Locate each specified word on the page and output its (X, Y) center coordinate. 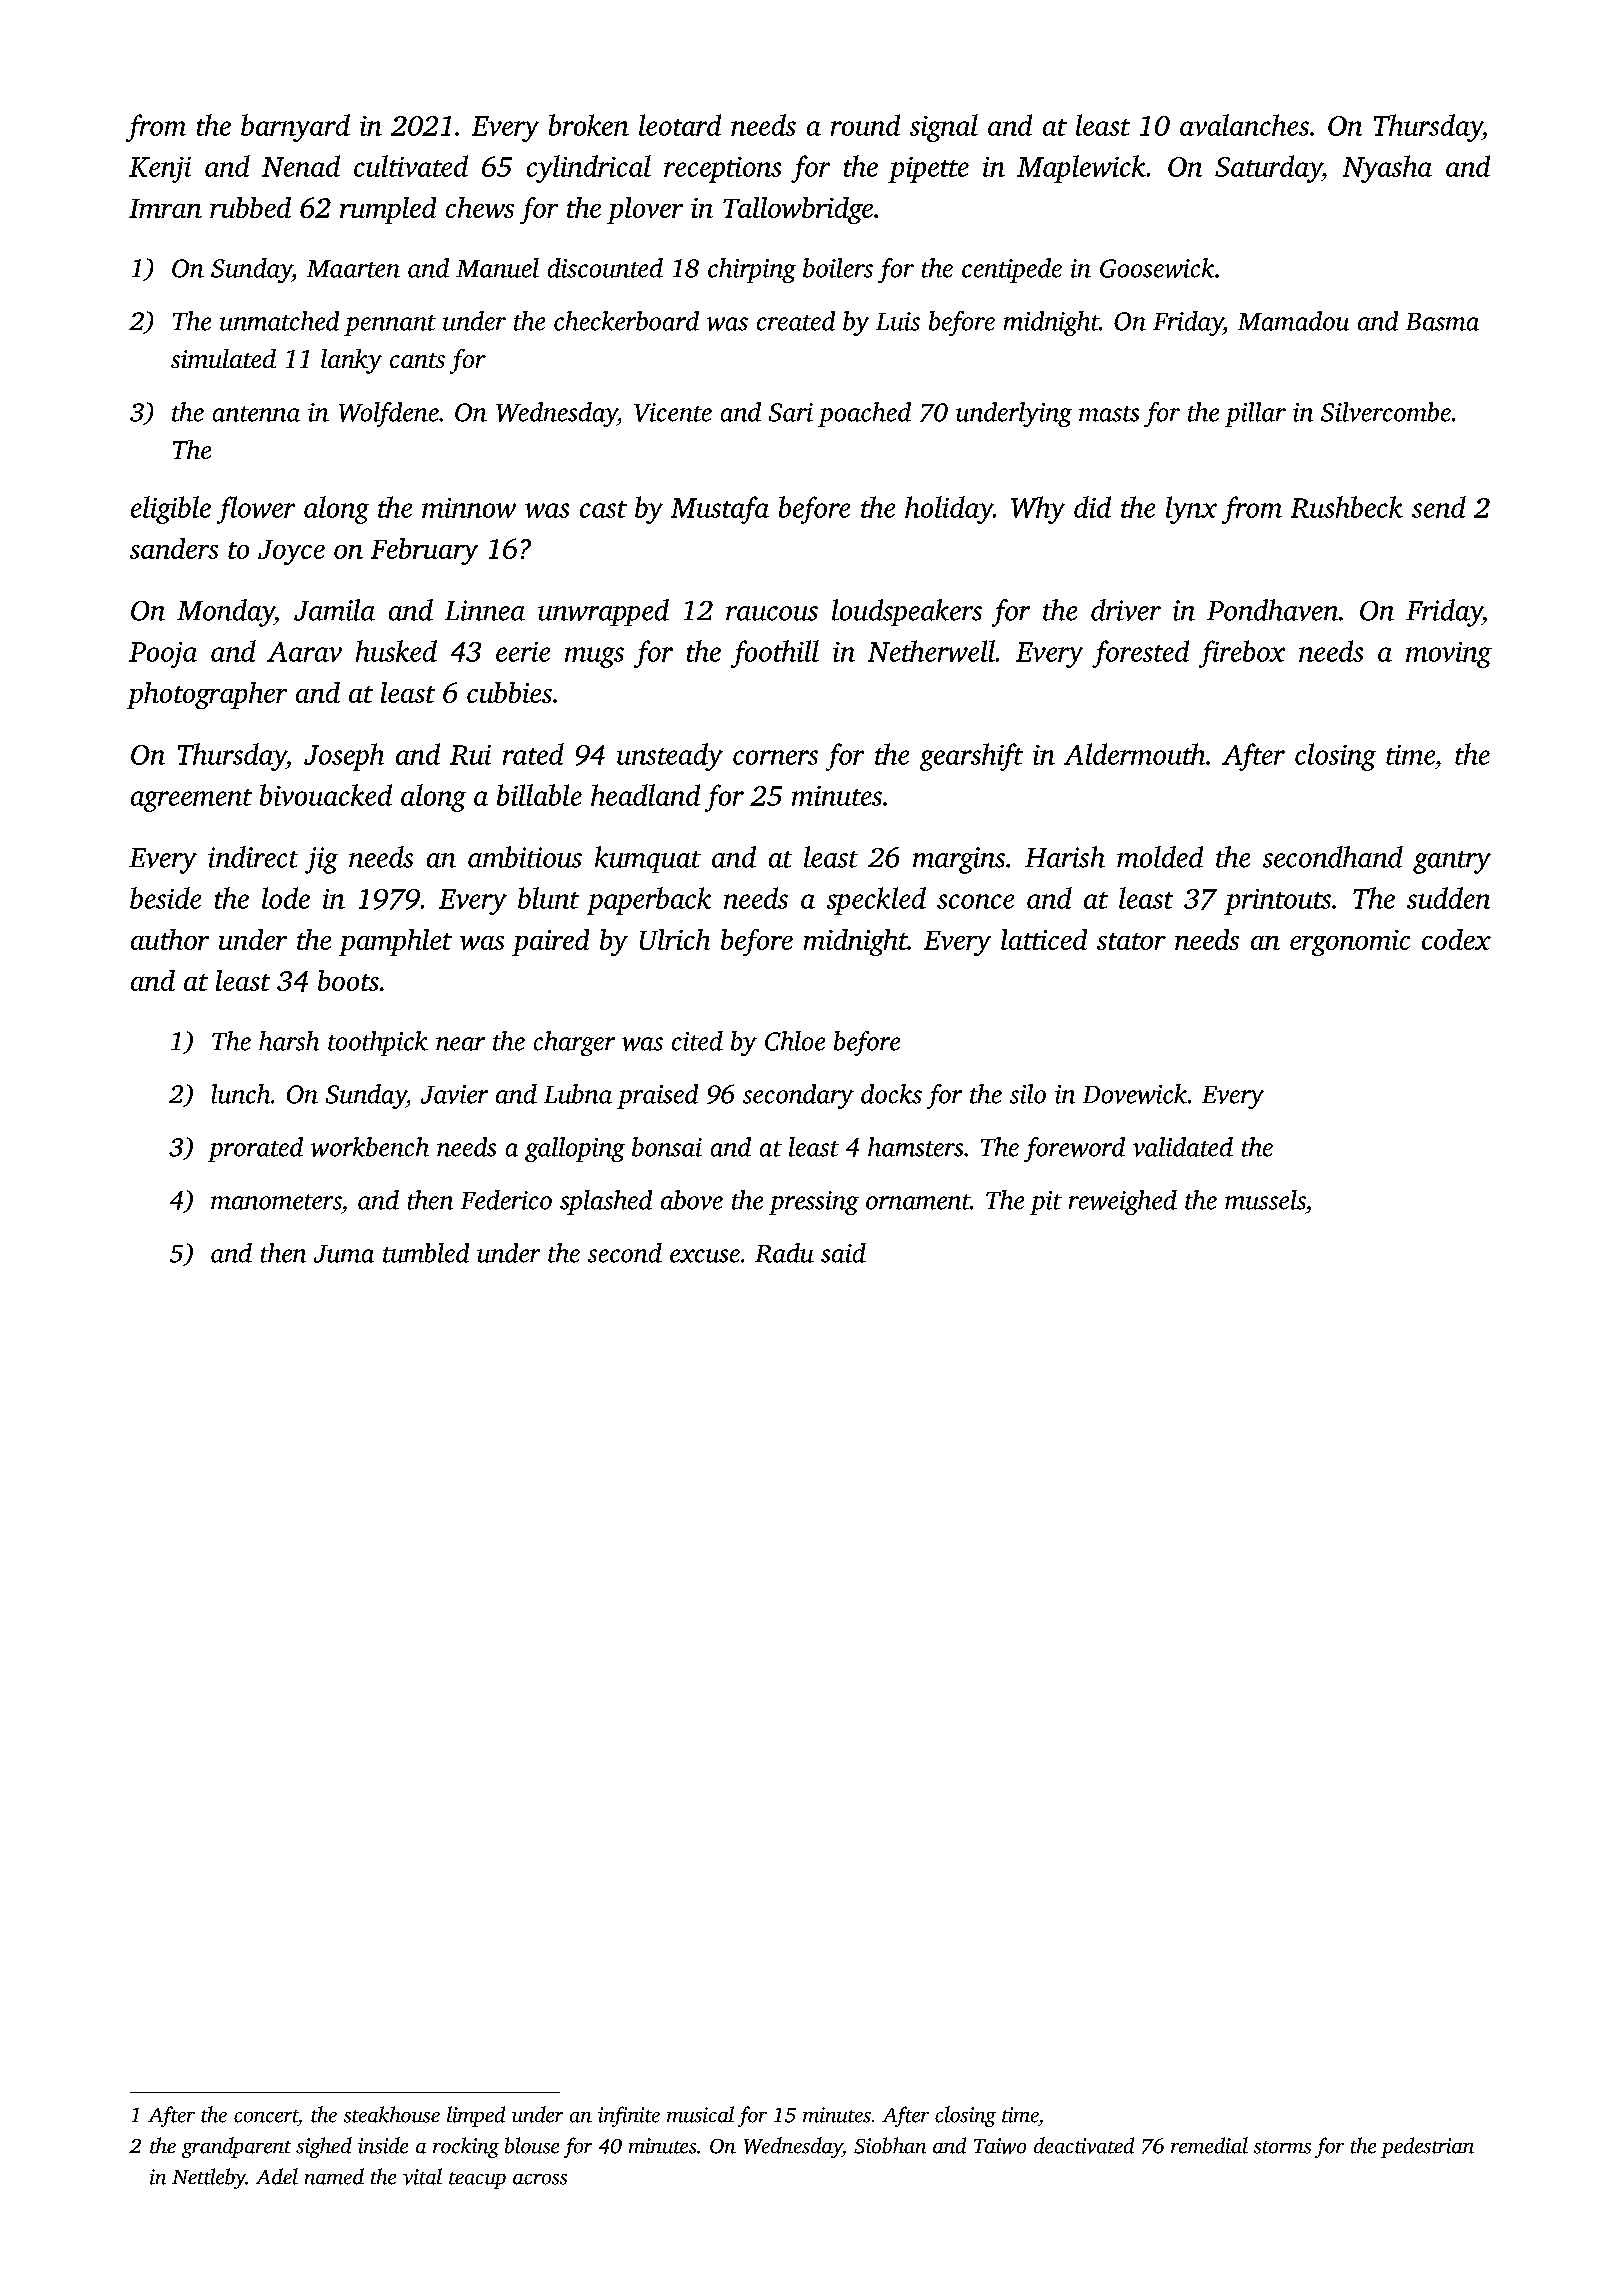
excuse (705, 1256)
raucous (772, 613)
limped (476, 2116)
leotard (680, 125)
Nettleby (209, 2178)
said (843, 1253)
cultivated (411, 166)
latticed (1044, 939)
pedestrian (1427, 2147)
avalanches (1244, 125)
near (460, 1044)
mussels (1265, 1200)
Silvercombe (1386, 412)
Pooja (163, 655)
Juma (344, 1254)
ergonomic (1350, 943)
